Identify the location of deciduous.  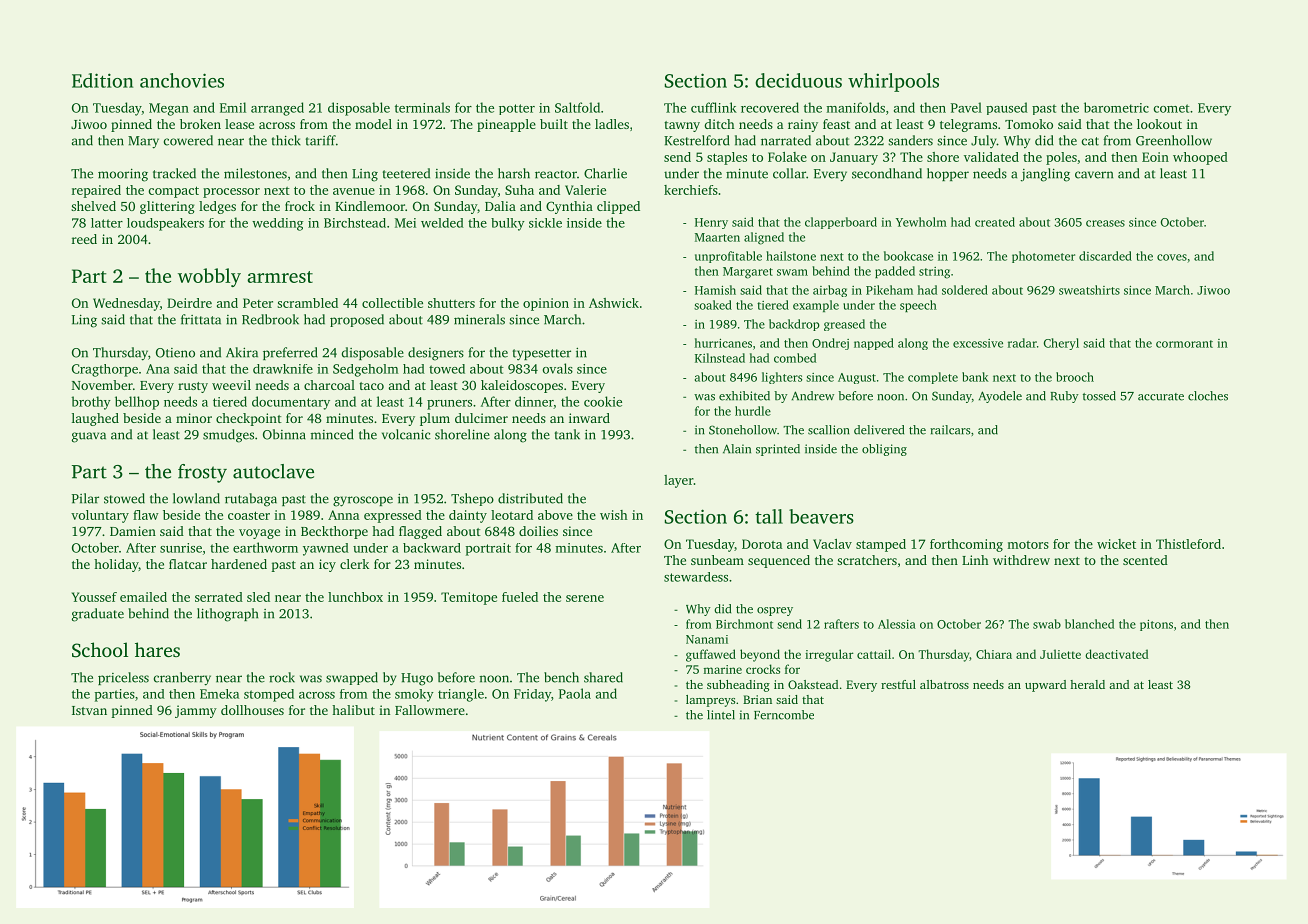
(798, 80).
